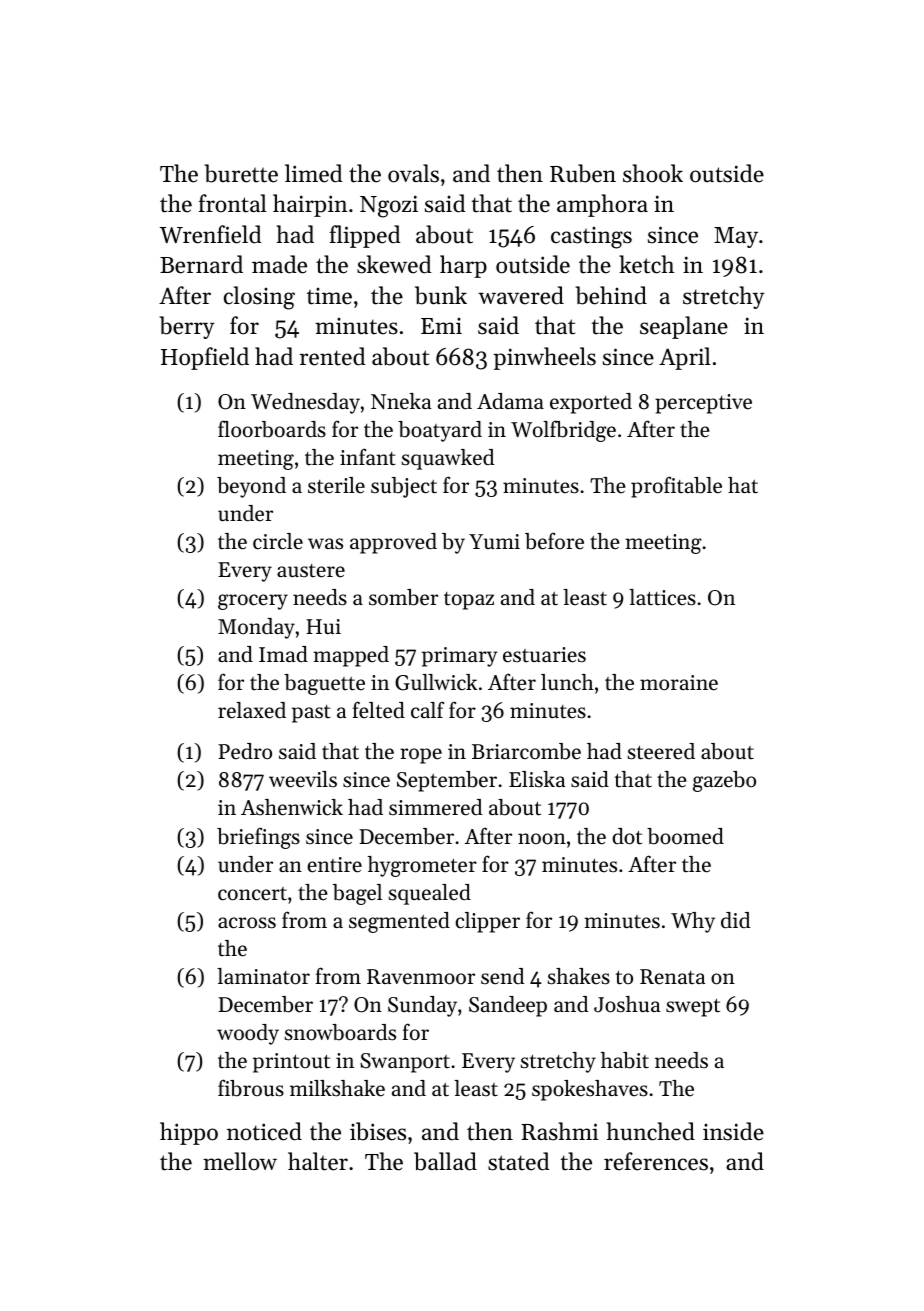 This document has height=1311, width=924. I want to click on Briarcombe, so click(526, 751).
